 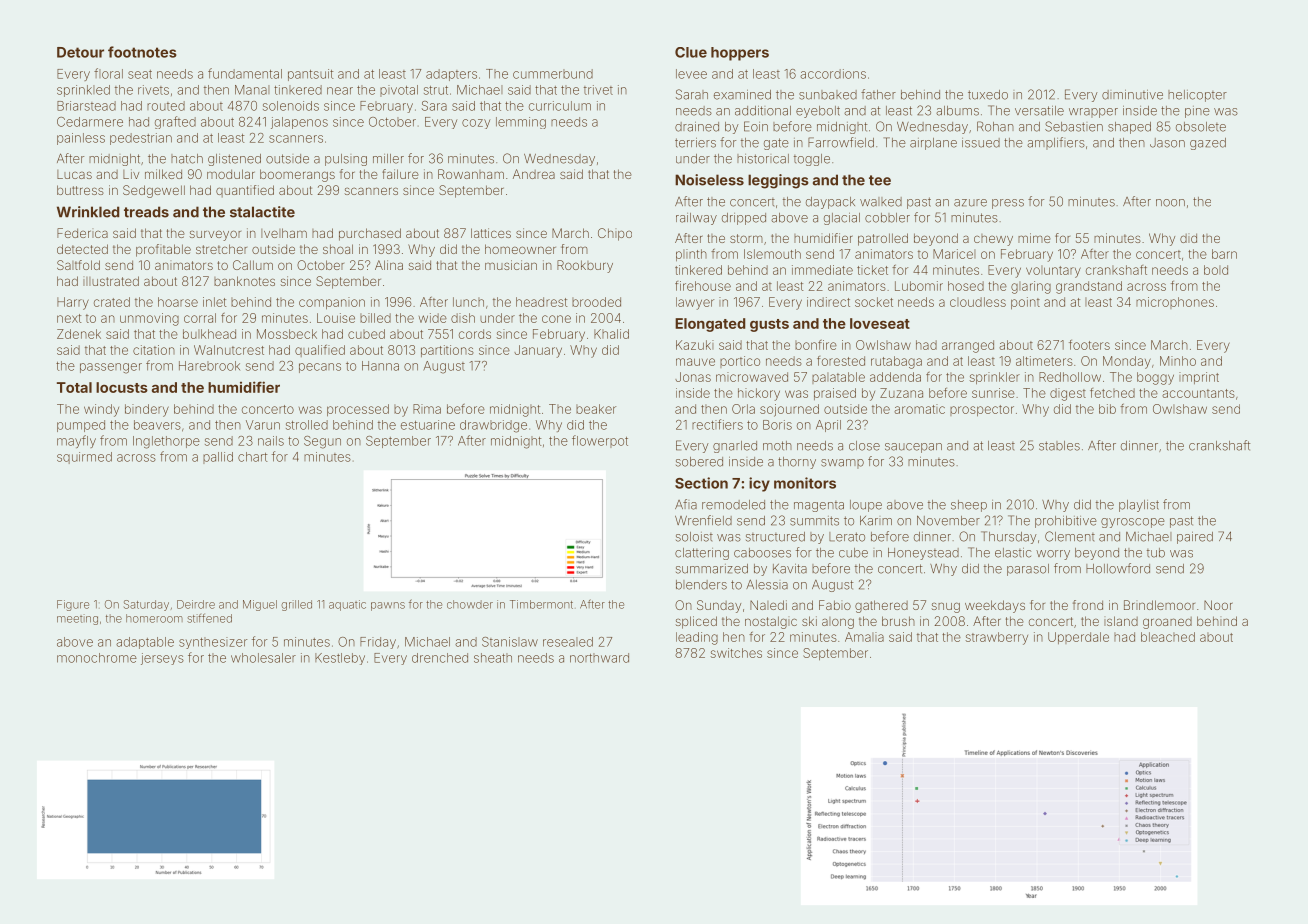 What do you see at coordinates (1132, 95) in the page?
I see `diminutive` at bounding box center [1132, 95].
